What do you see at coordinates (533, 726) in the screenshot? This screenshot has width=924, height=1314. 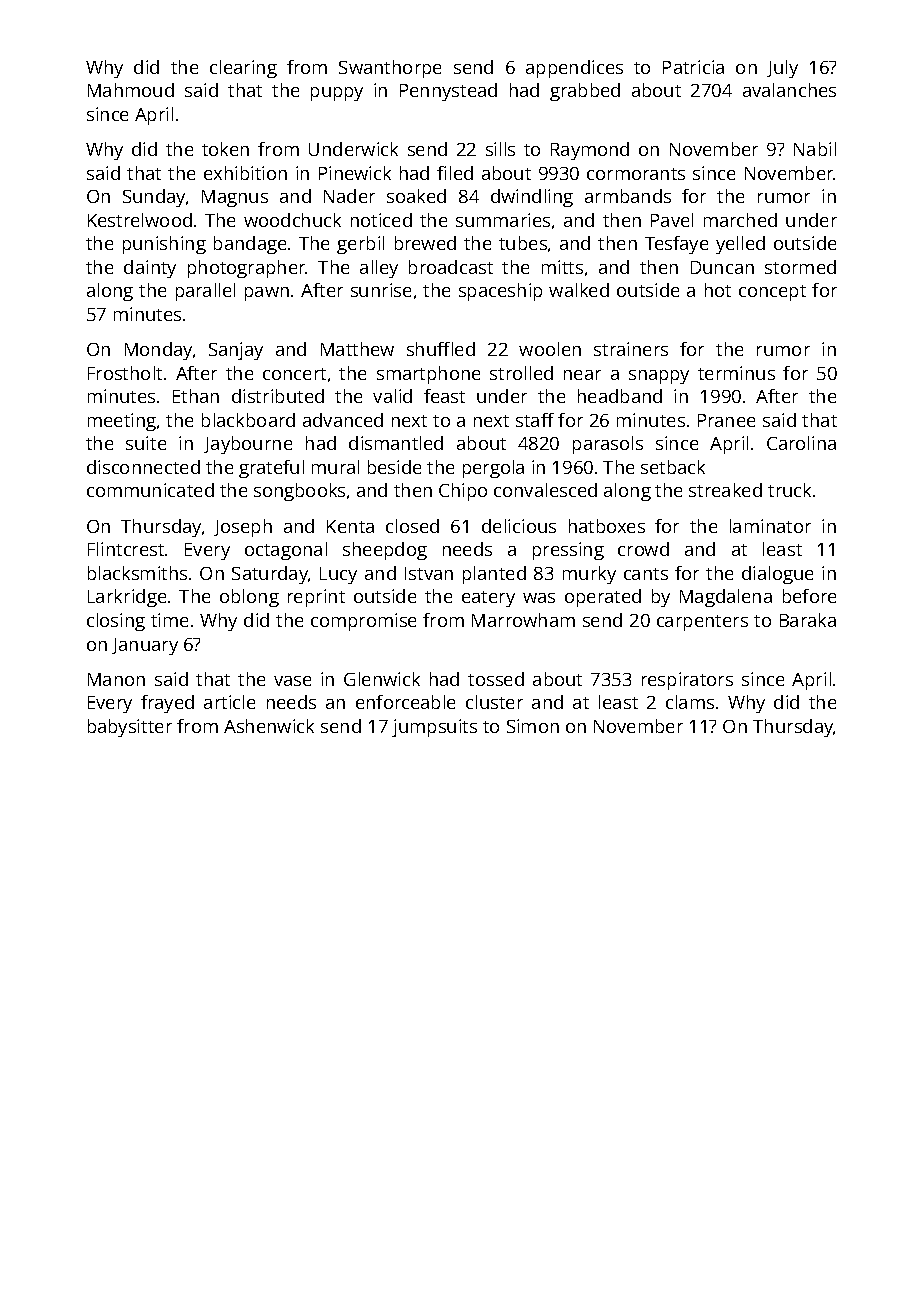 I see `Simon` at bounding box center [533, 726].
